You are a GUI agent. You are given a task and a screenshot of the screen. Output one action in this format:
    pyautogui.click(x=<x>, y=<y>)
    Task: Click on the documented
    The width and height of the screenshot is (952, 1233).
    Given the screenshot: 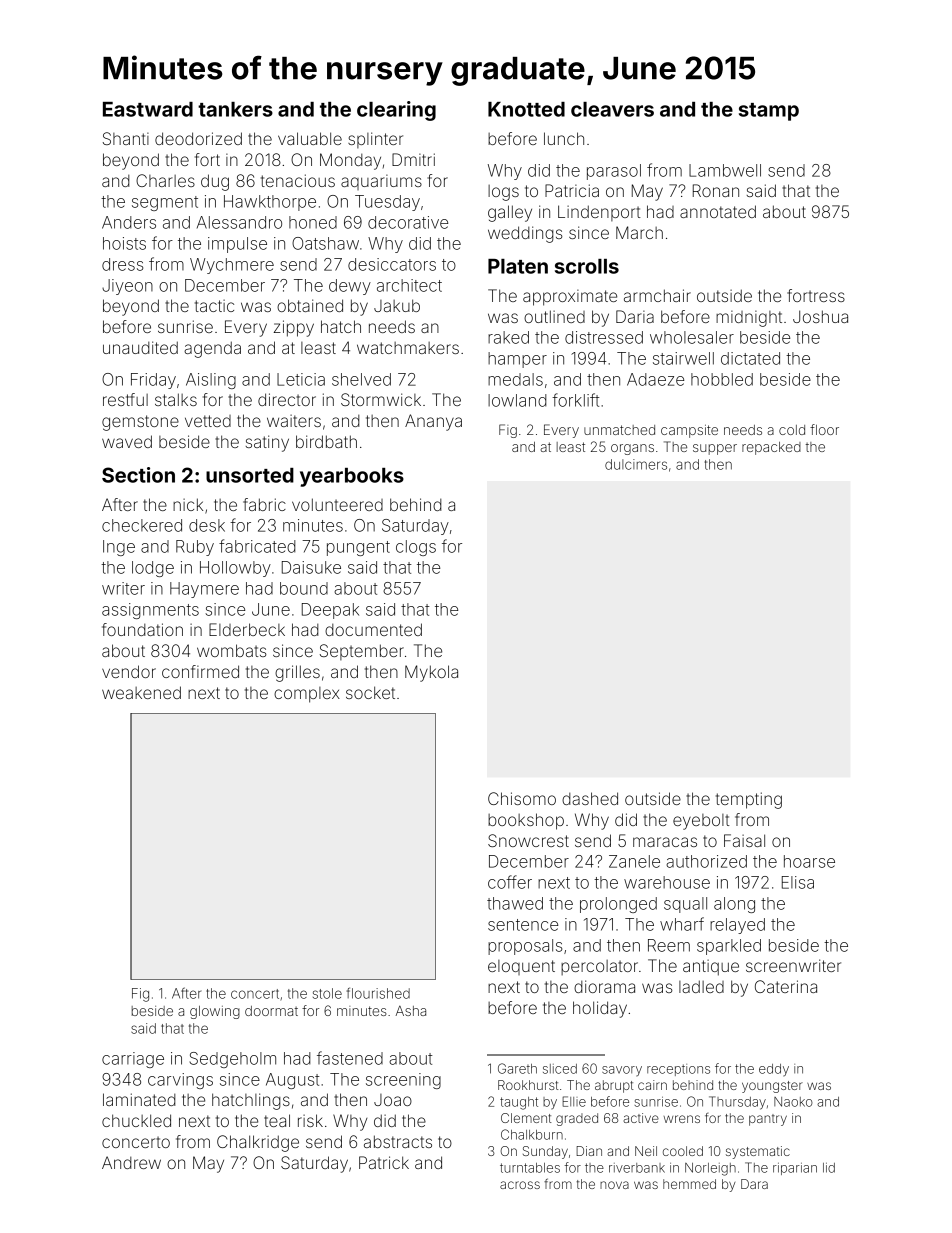 What is the action you would take?
    pyautogui.click(x=373, y=629)
